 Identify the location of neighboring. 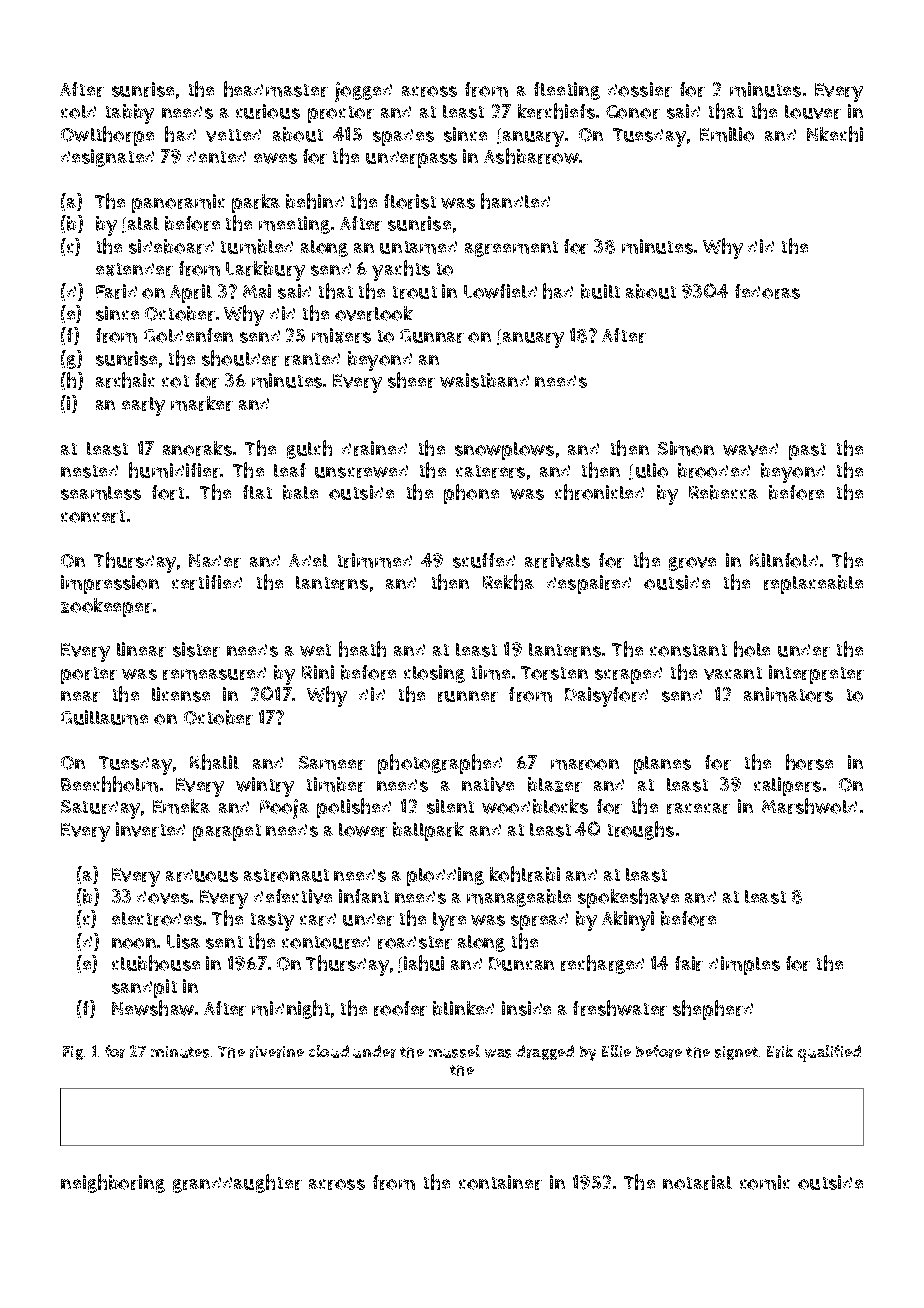
(113, 1183).
